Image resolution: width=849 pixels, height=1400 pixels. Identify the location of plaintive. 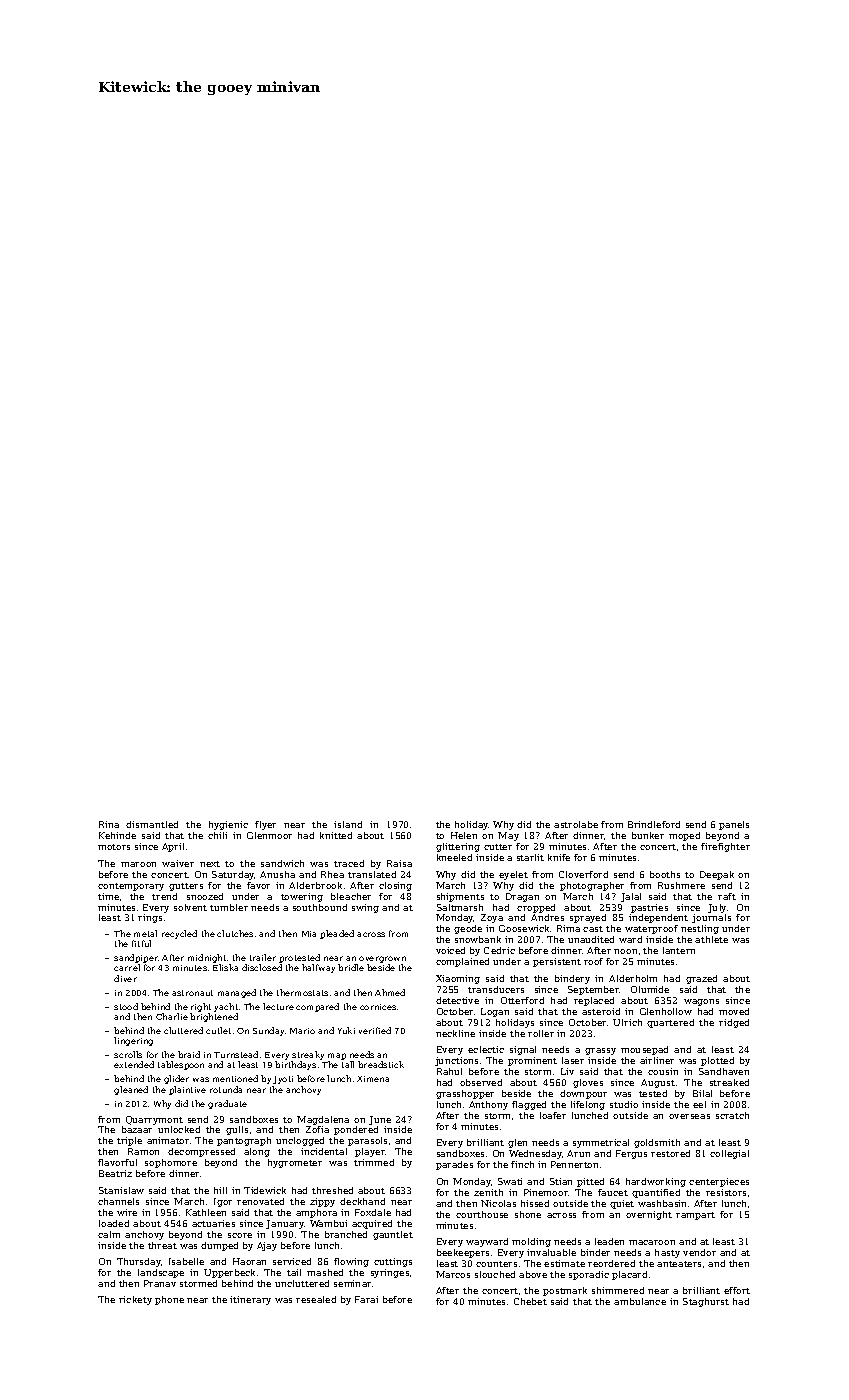
(187, 1090).
